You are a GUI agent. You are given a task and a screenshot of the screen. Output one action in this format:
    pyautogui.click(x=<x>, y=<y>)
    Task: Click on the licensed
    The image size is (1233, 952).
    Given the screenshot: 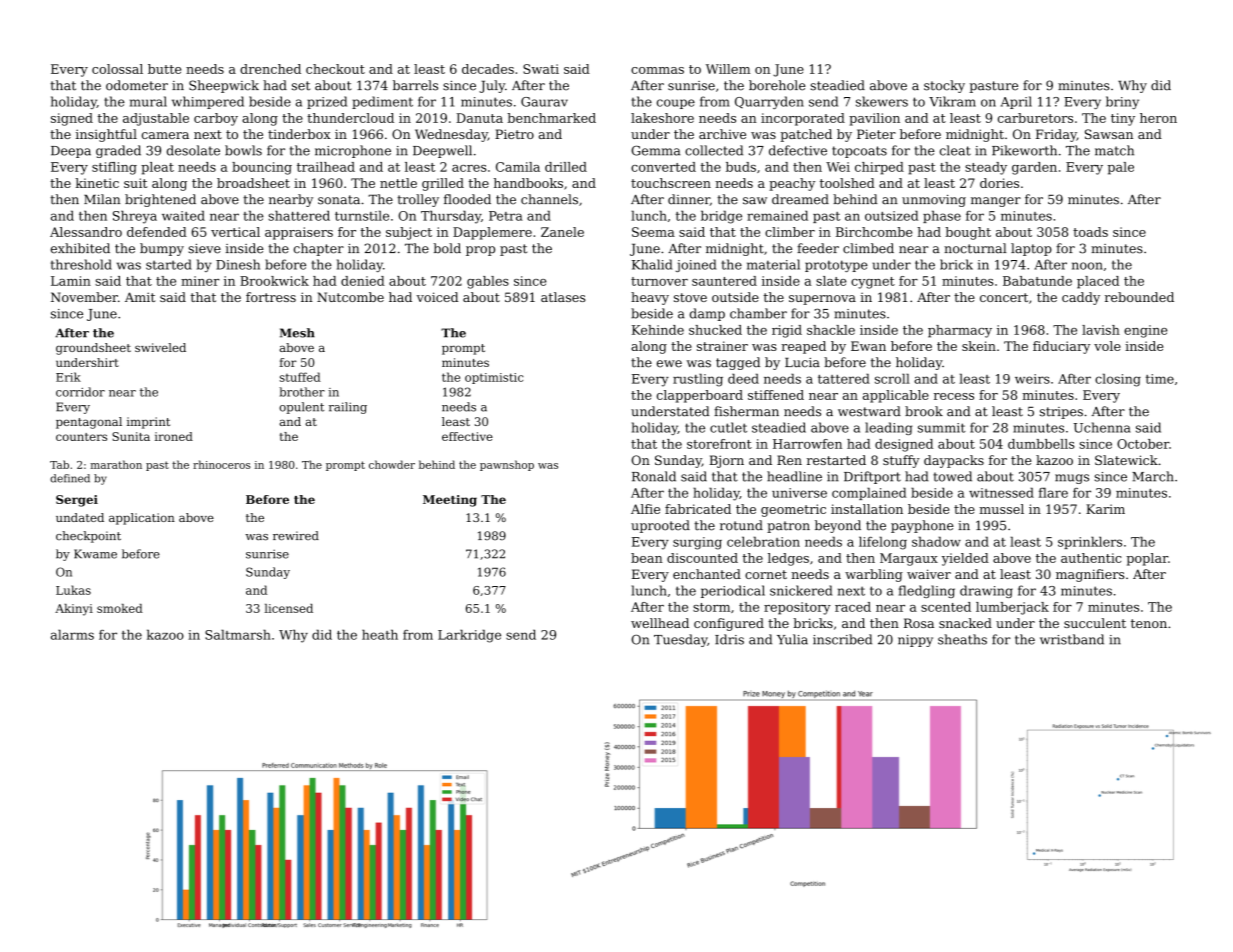 What is the action you would take?
    pyautogui.click(x=289, y=608)
